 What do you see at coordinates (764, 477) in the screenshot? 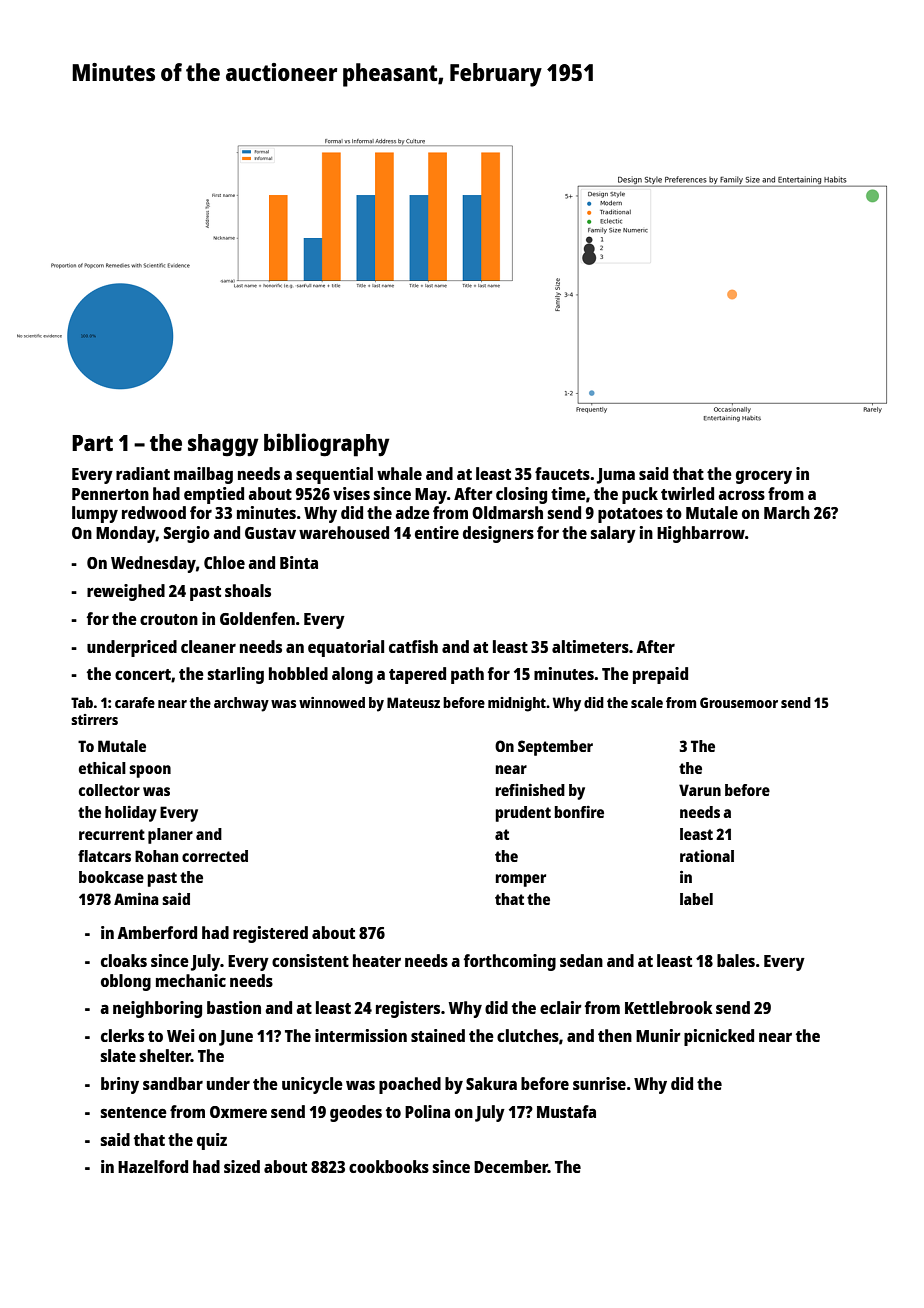
I see `grocery` at bounding box center [764, 477].
